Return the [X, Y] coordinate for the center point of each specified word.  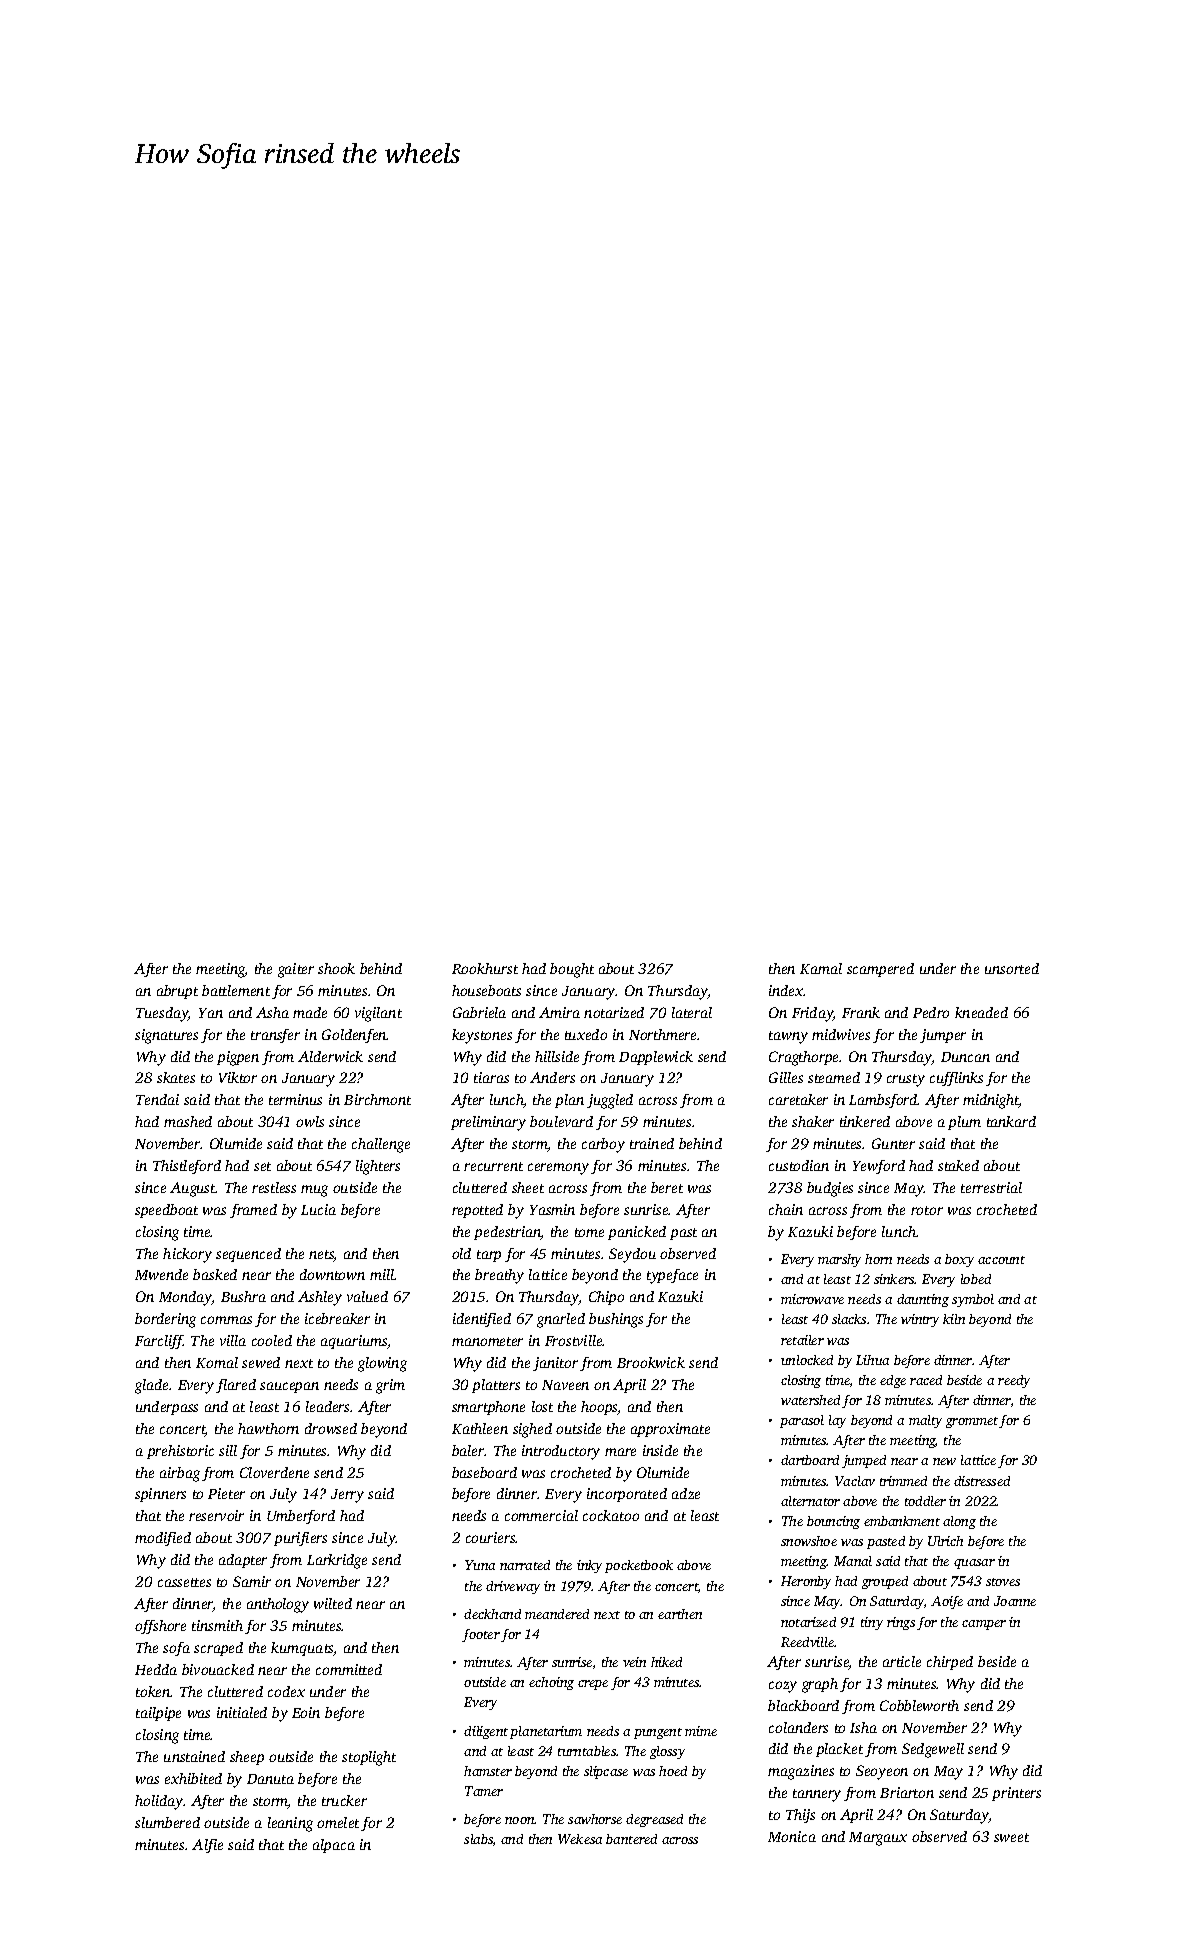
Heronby [806, 1582]
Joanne [1015, 1601]
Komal [217, 1362]
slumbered [167, 1822]
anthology [278, 1605]
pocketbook [639, 1566]
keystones [482, 1036]
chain [786, 1209]
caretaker [798, 1099]
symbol [973, 1300]
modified [163, 1539]
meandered [557, 1614]
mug [314, 1191]
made [310, 1012]
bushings [616, 1320]
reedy [1014, 1381]
